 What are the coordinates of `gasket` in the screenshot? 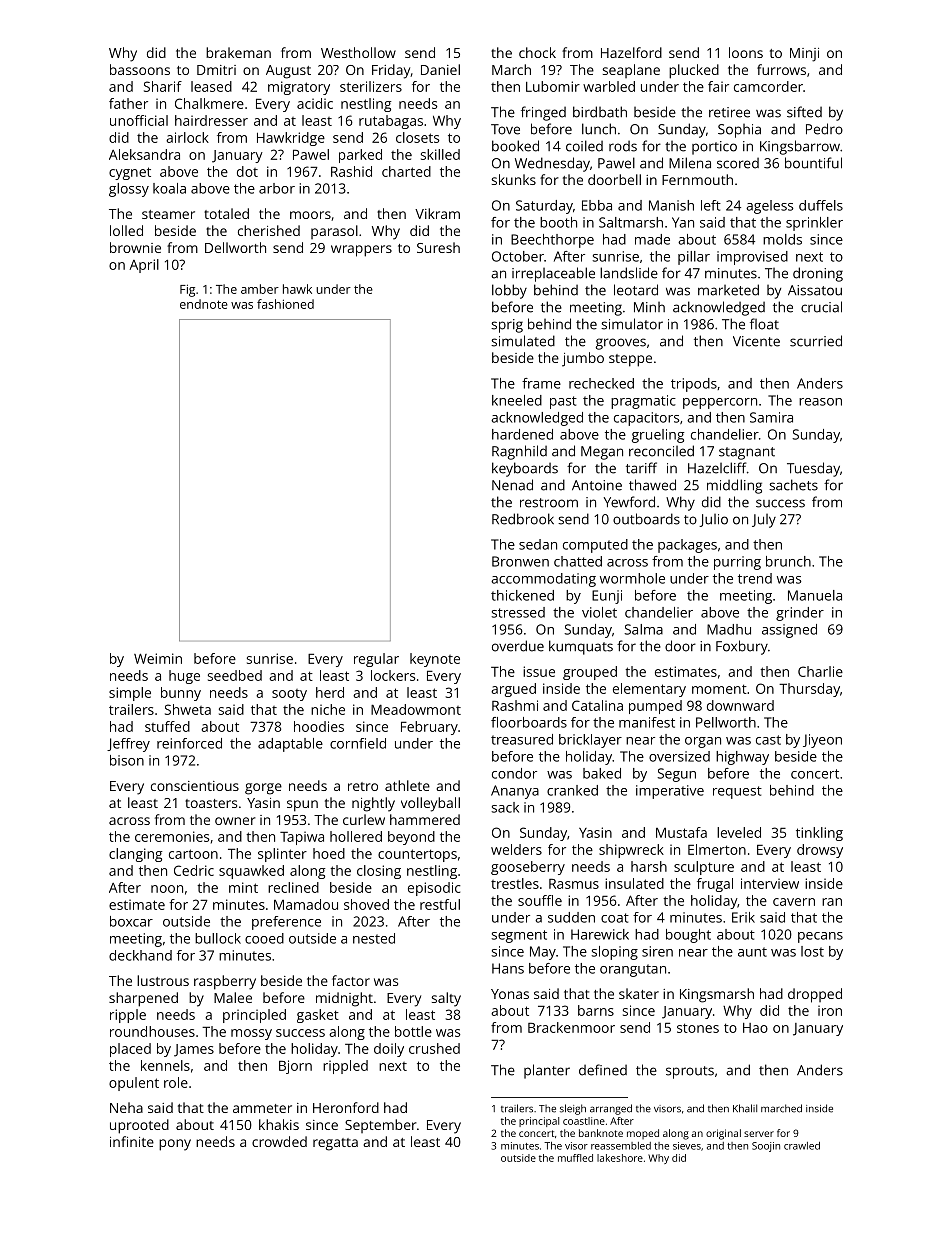 It's located at (318, 1016).
